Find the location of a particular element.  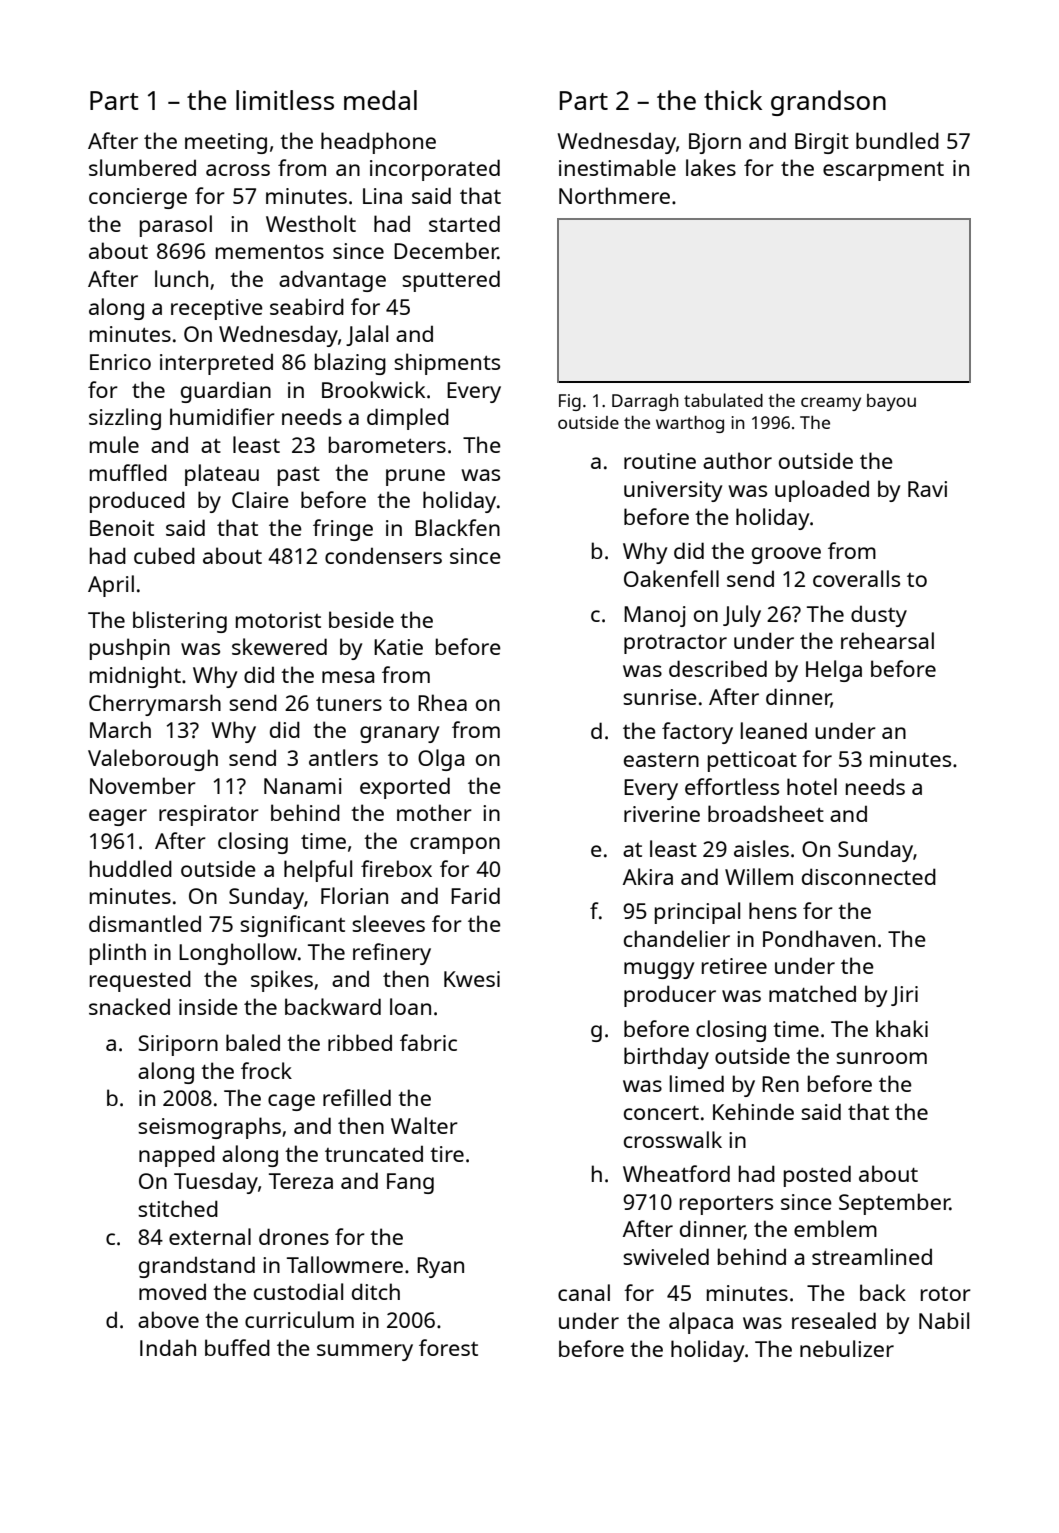

exported is located at coordinates (405, 788).
